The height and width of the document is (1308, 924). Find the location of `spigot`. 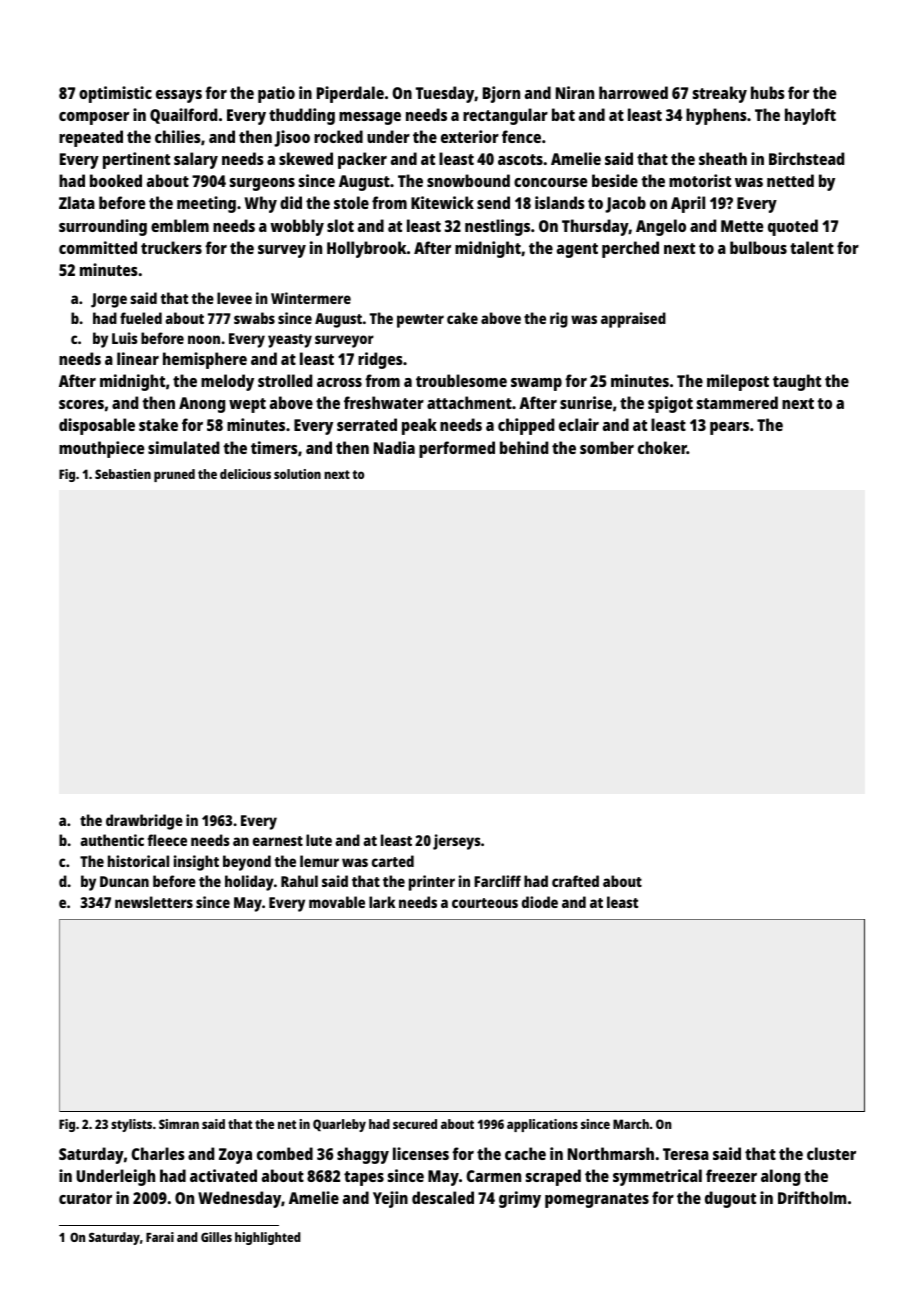

spigot is located at coordinates (670, 404).
